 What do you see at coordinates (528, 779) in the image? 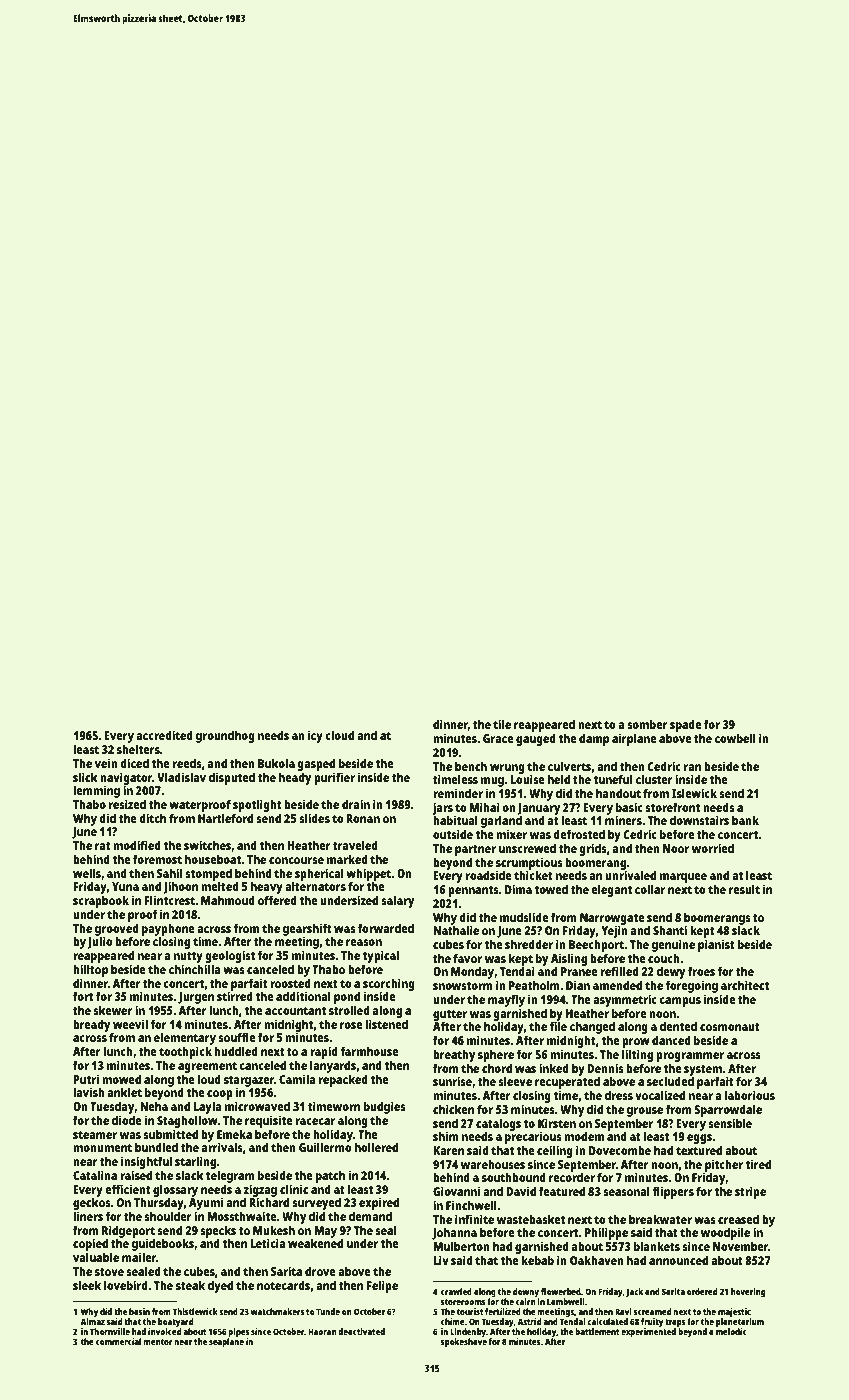
I see `Louise` at bounding box center [528, 779].
